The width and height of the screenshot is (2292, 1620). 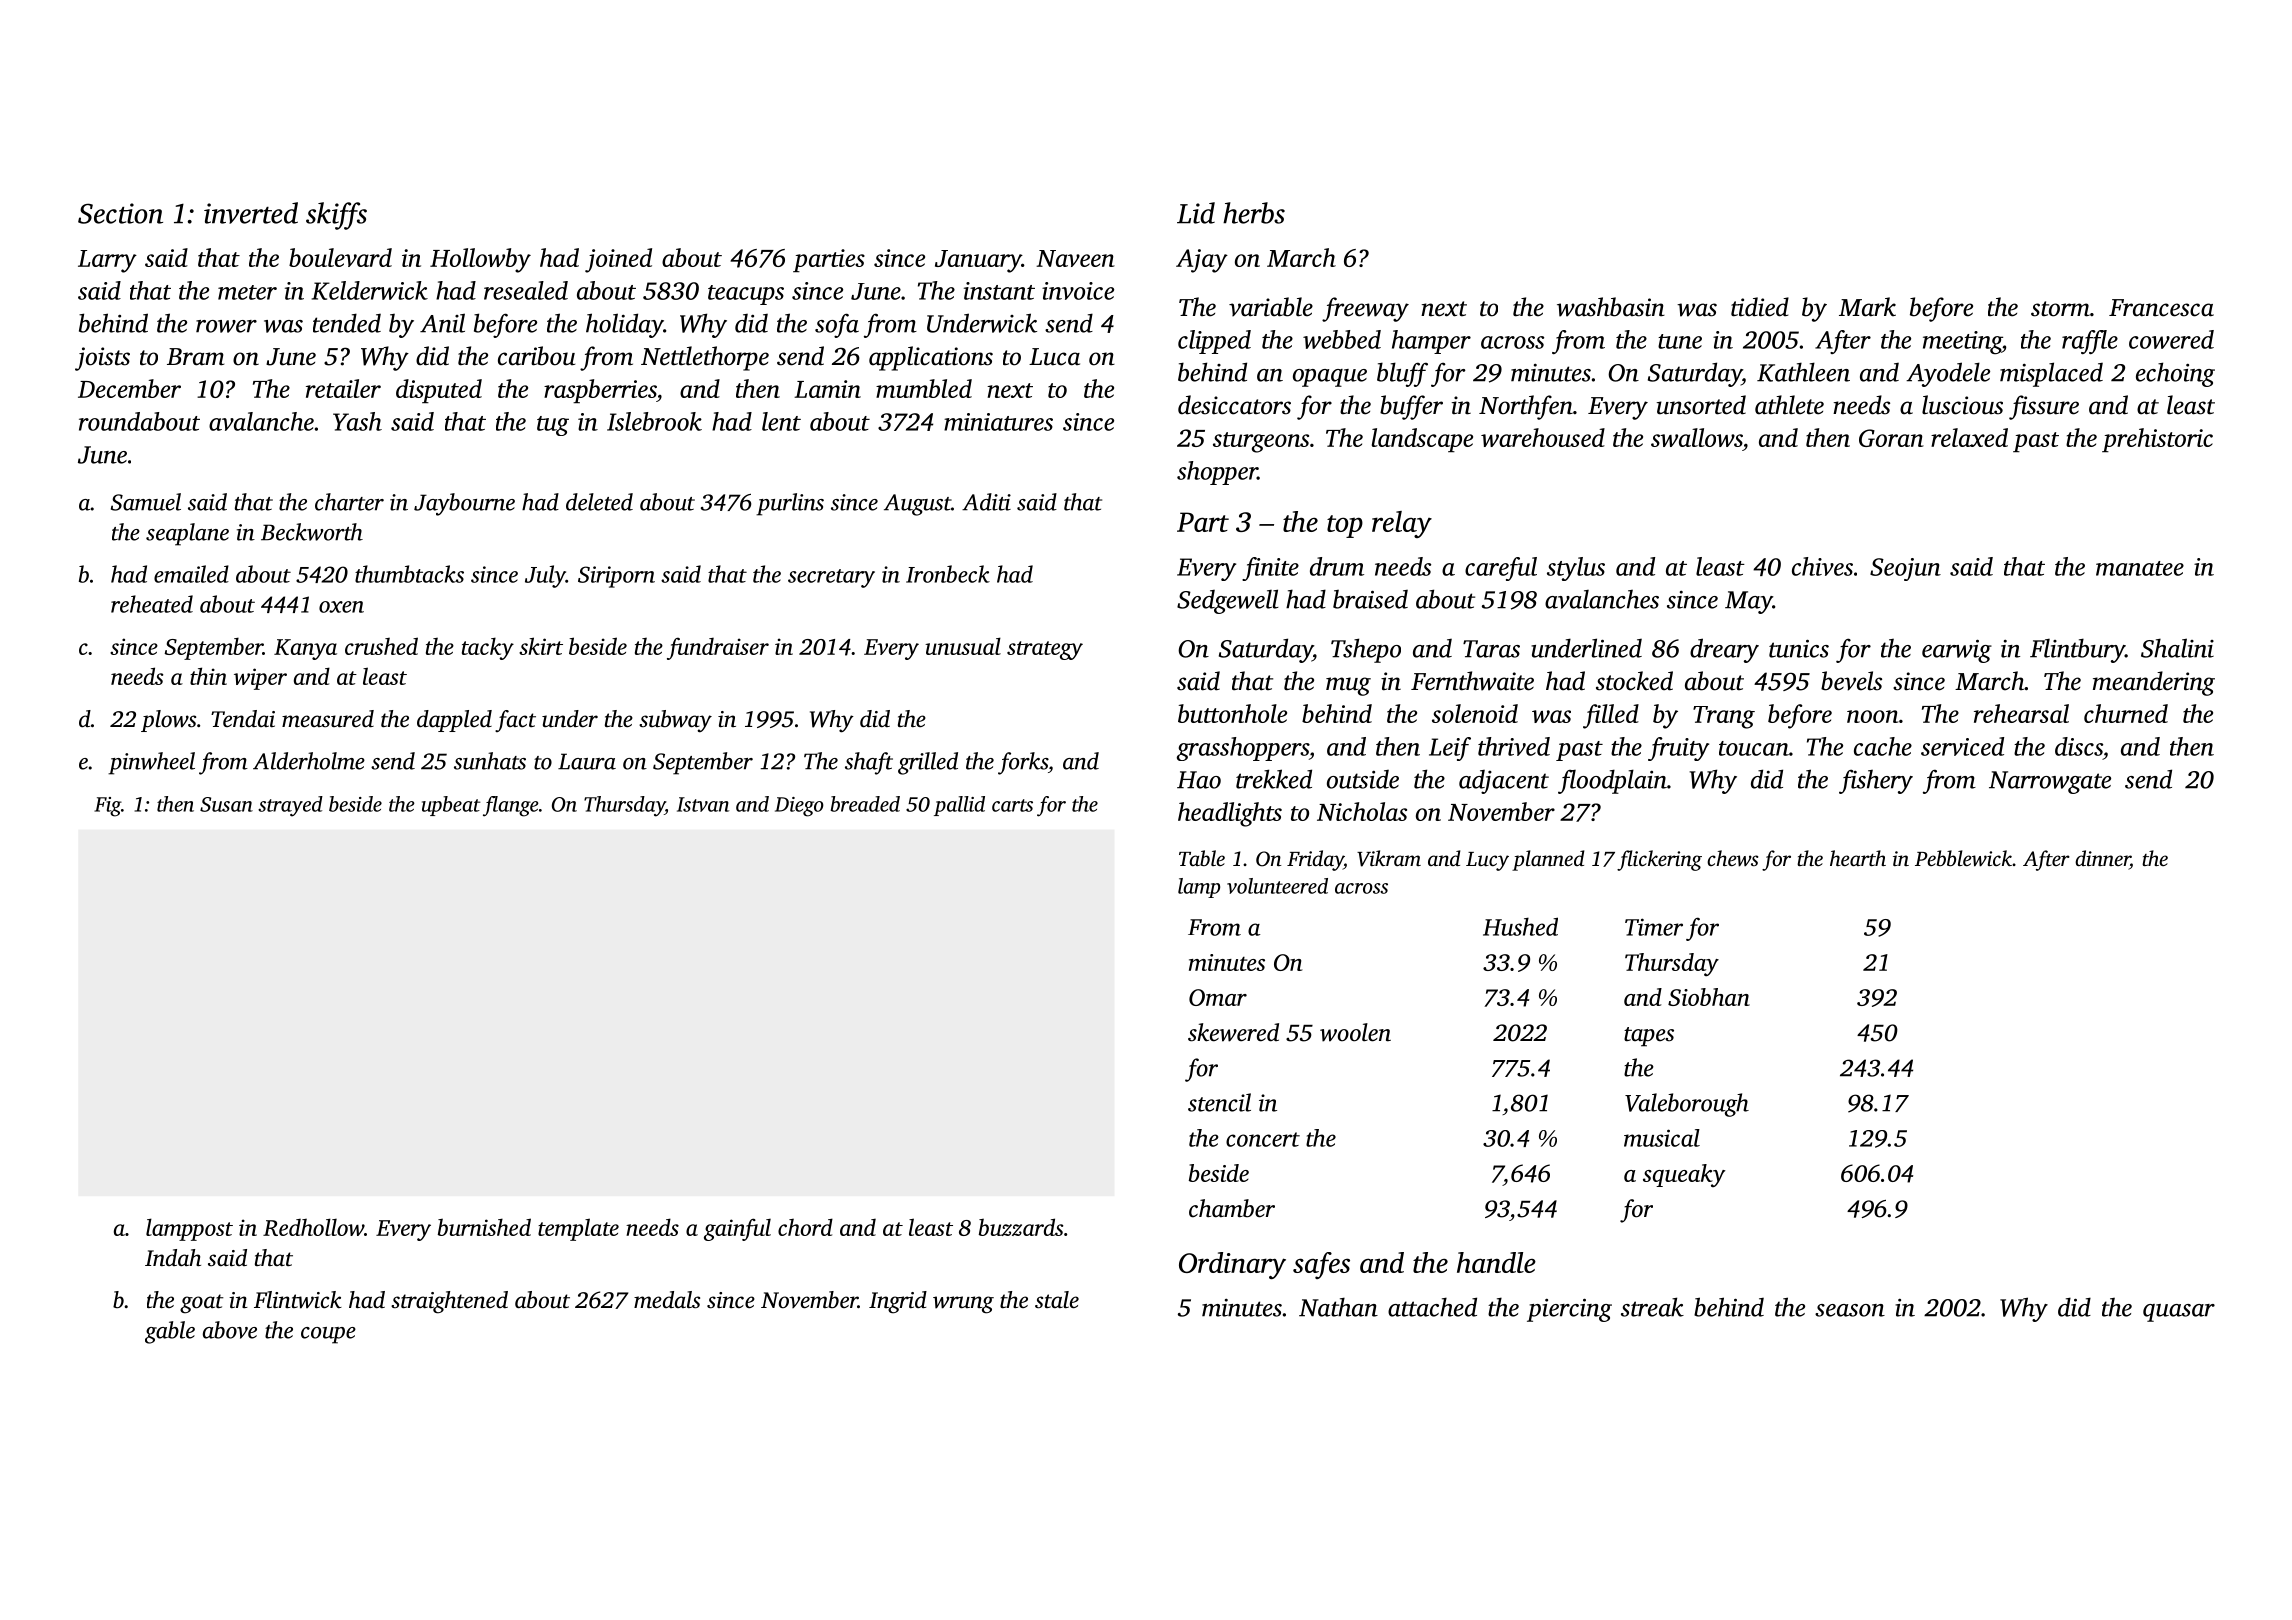 I want to click on skiffs, so click(x=336, y=216).
